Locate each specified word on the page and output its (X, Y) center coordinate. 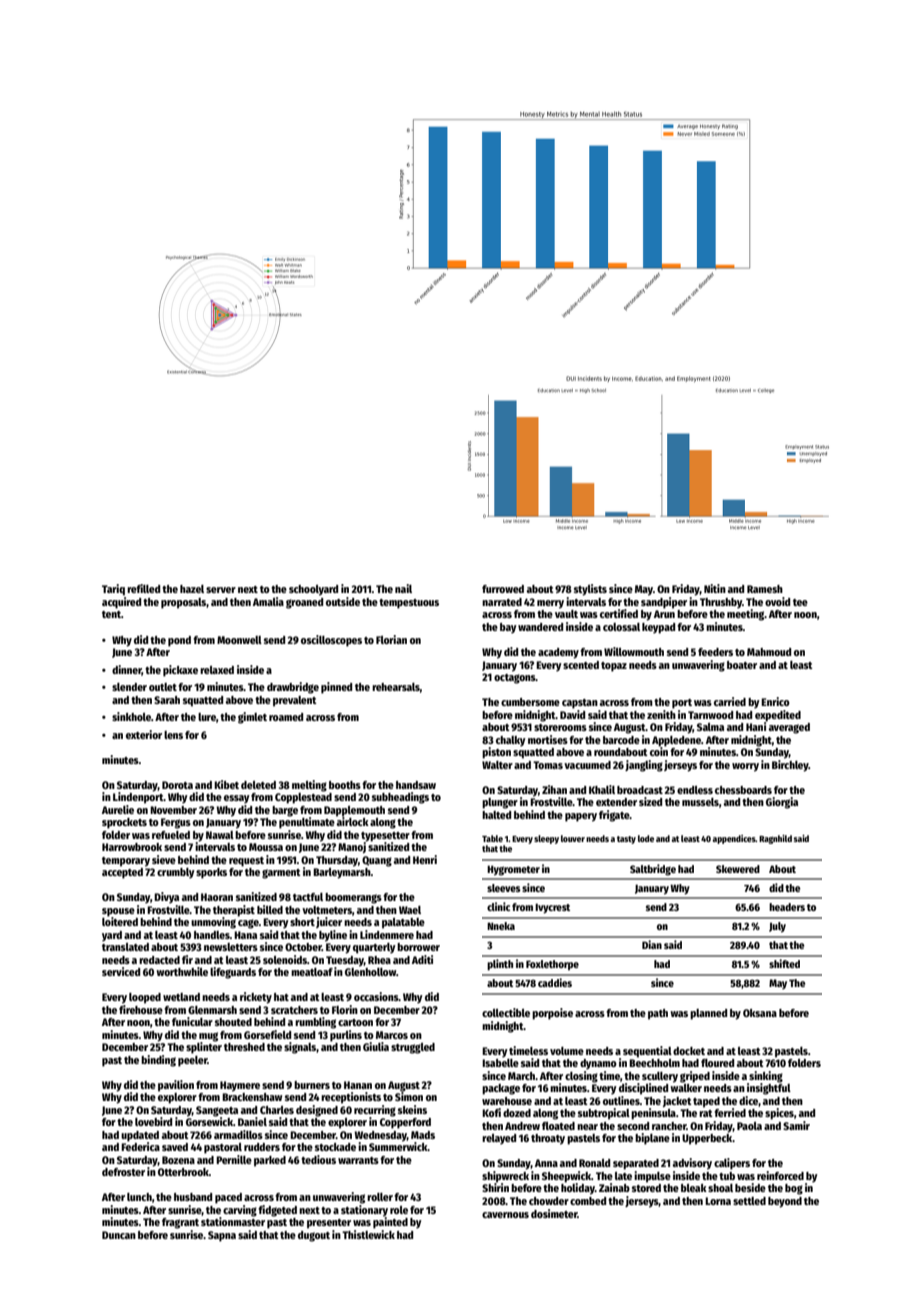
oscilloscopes (331, 641)
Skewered (738, 869)
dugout (314, 1236)
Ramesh (765, 589)
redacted (159, 960)
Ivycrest (552, 908)
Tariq (113, 590)
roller (380, 1197)
